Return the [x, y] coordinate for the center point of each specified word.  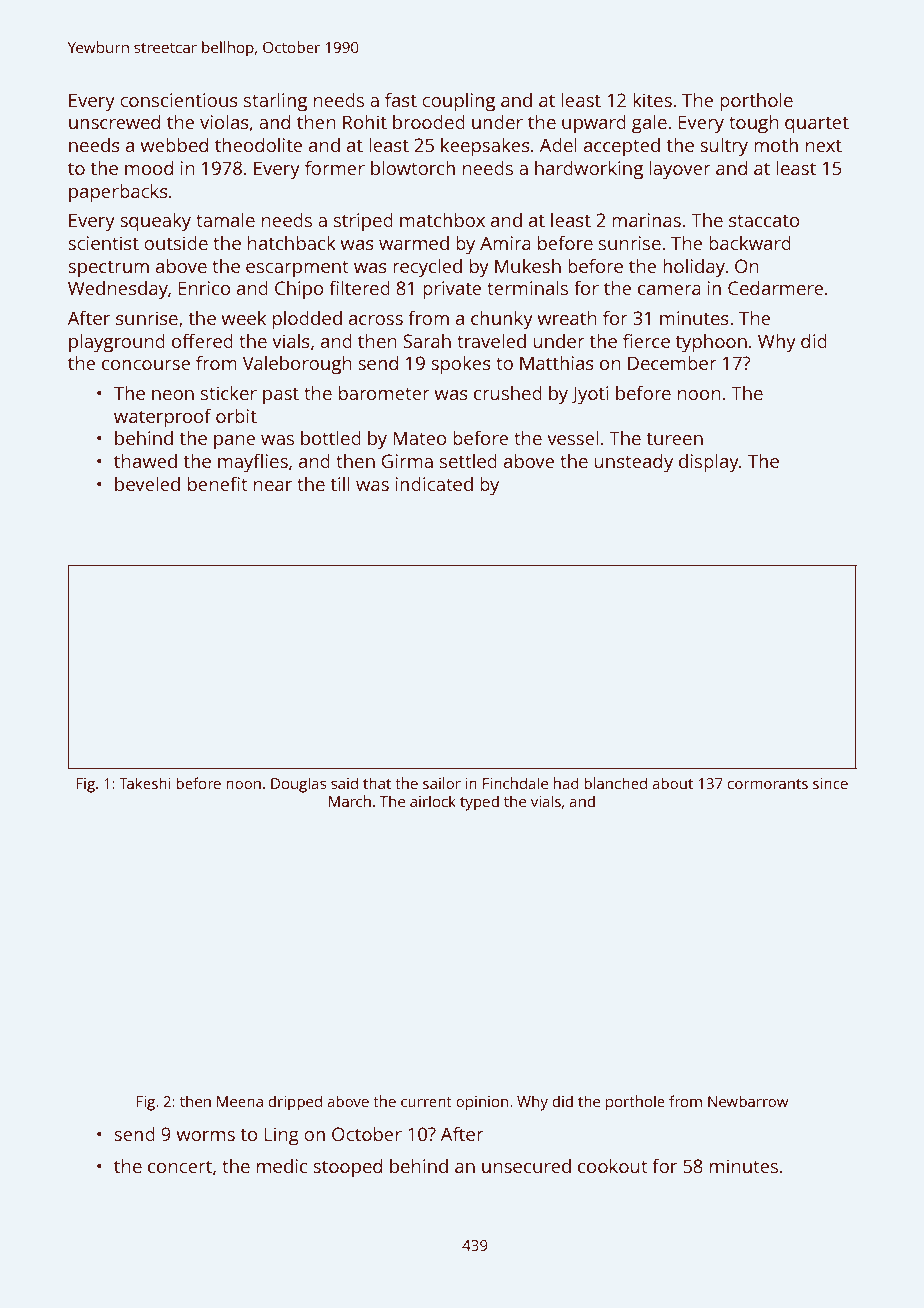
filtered [360, 287]
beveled [147, 483]
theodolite [258, 144]
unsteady [633, 463]
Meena [240, 1101]
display [709, 463]
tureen [675, 439]
